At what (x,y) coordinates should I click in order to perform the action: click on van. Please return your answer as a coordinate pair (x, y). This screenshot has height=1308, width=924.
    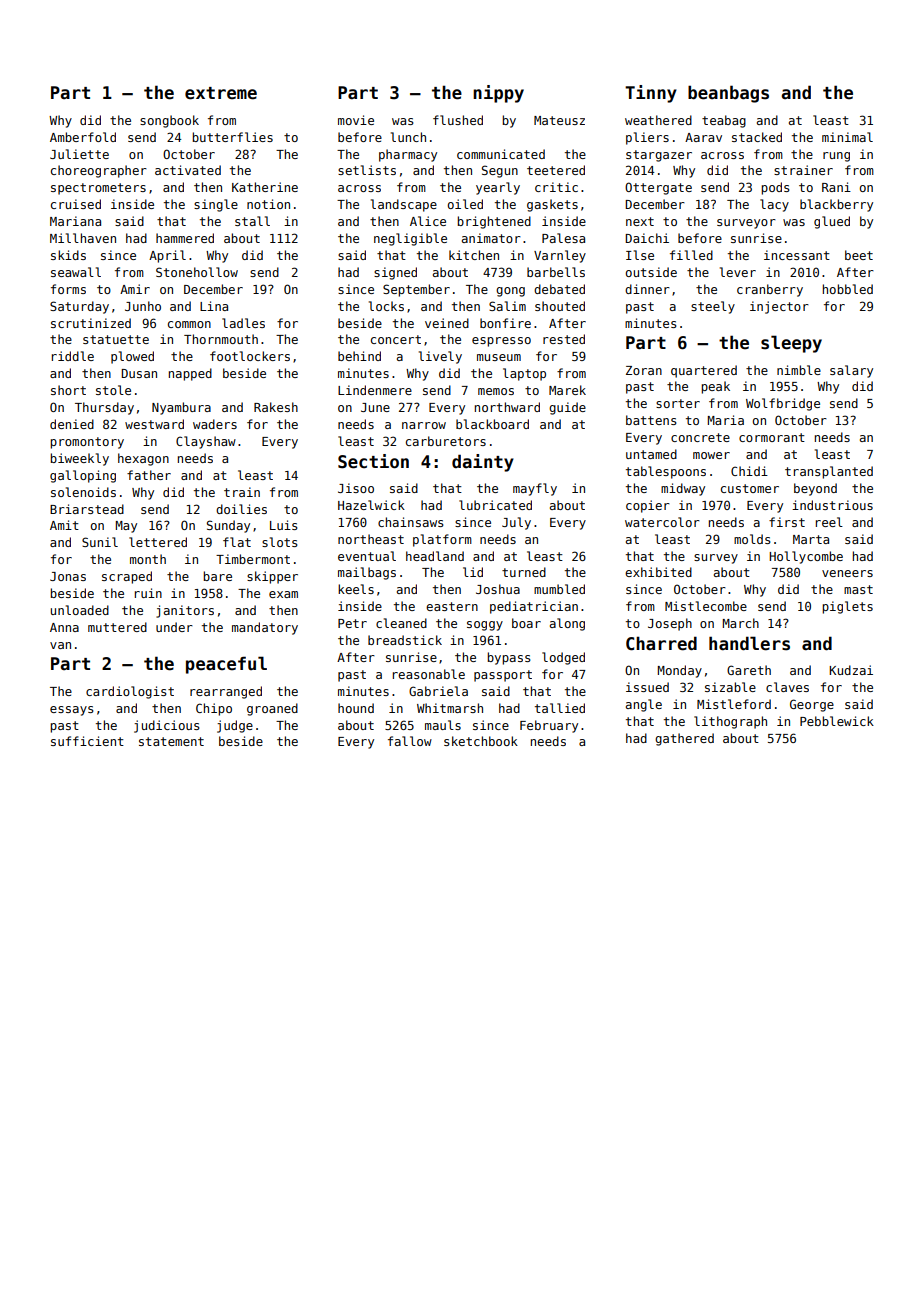
    Looking at the image, I should click on (60, 645).
